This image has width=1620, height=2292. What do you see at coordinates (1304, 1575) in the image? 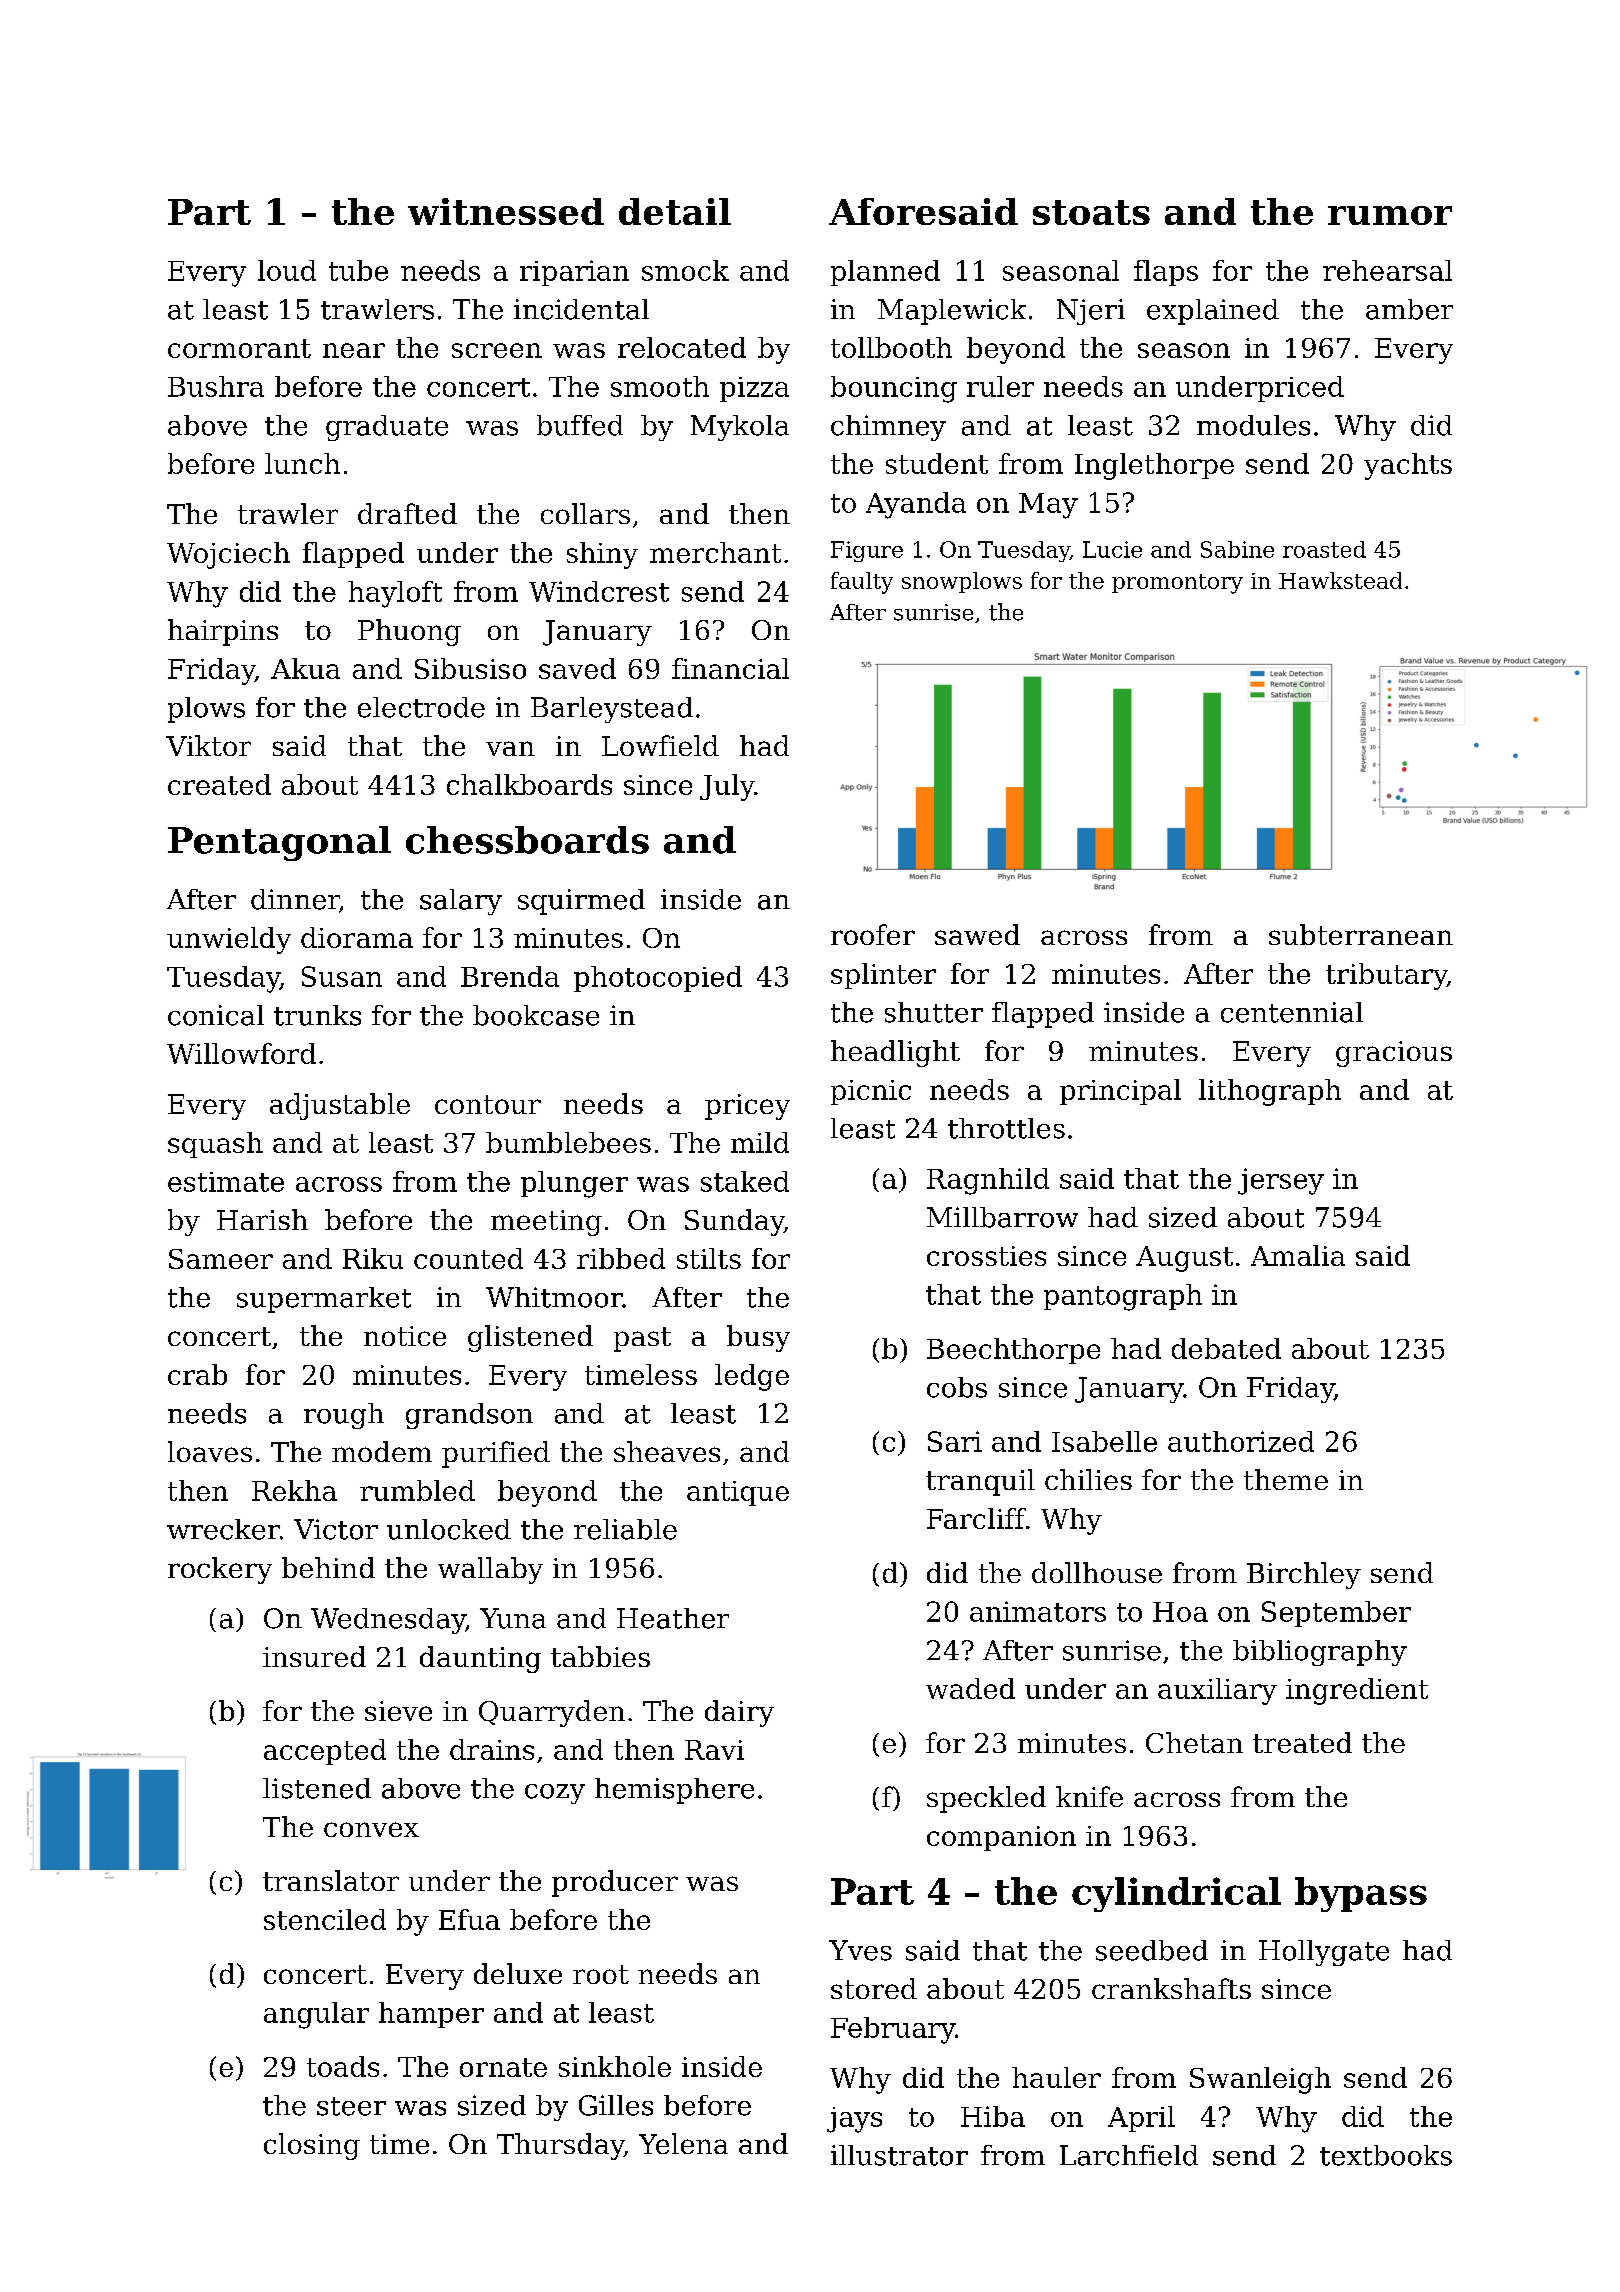
I see `Birchley` at bounding box center [1304, 1575].
